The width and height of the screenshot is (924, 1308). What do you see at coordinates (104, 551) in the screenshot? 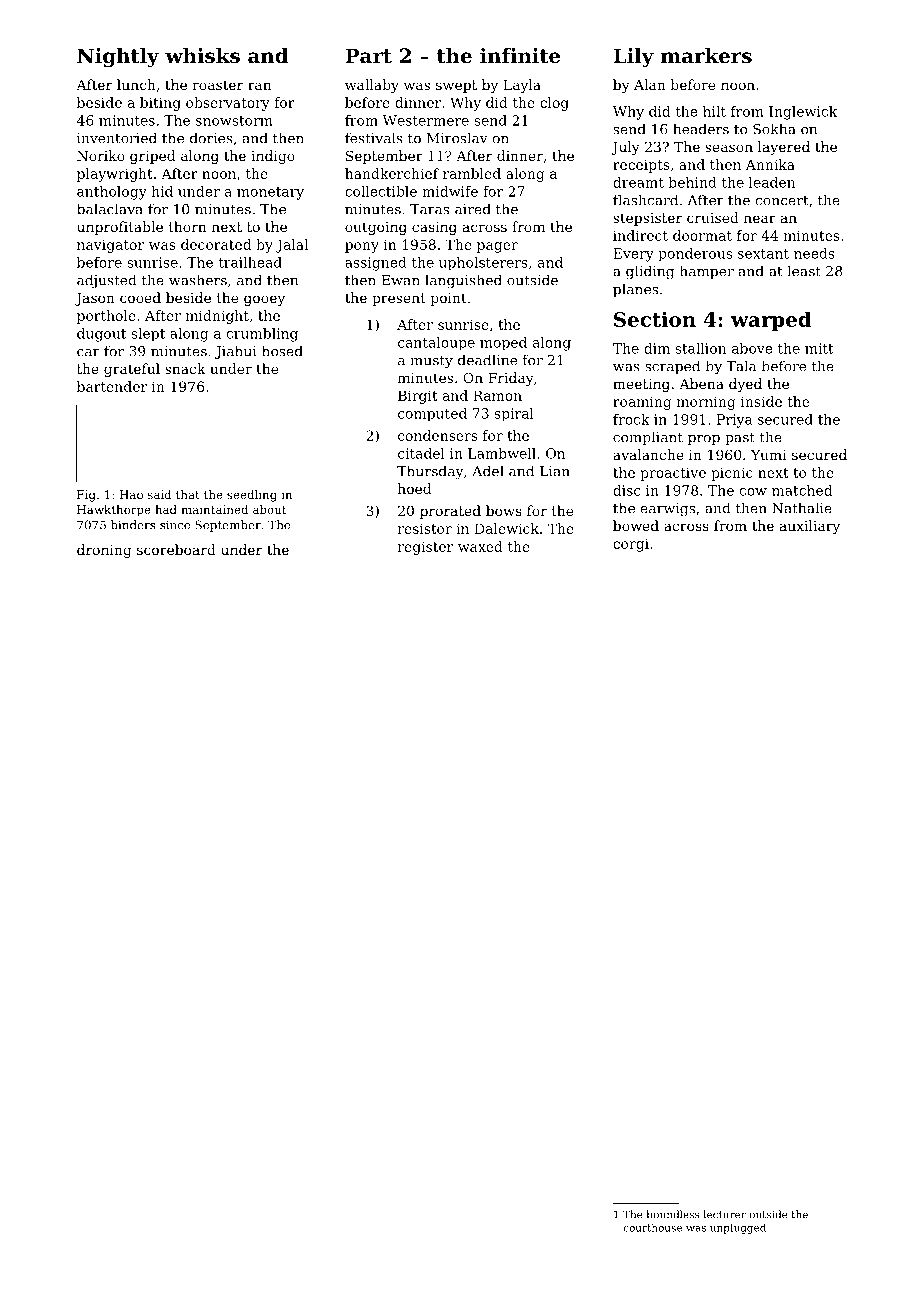
I see `droning` at bounding box center [104, 551].
